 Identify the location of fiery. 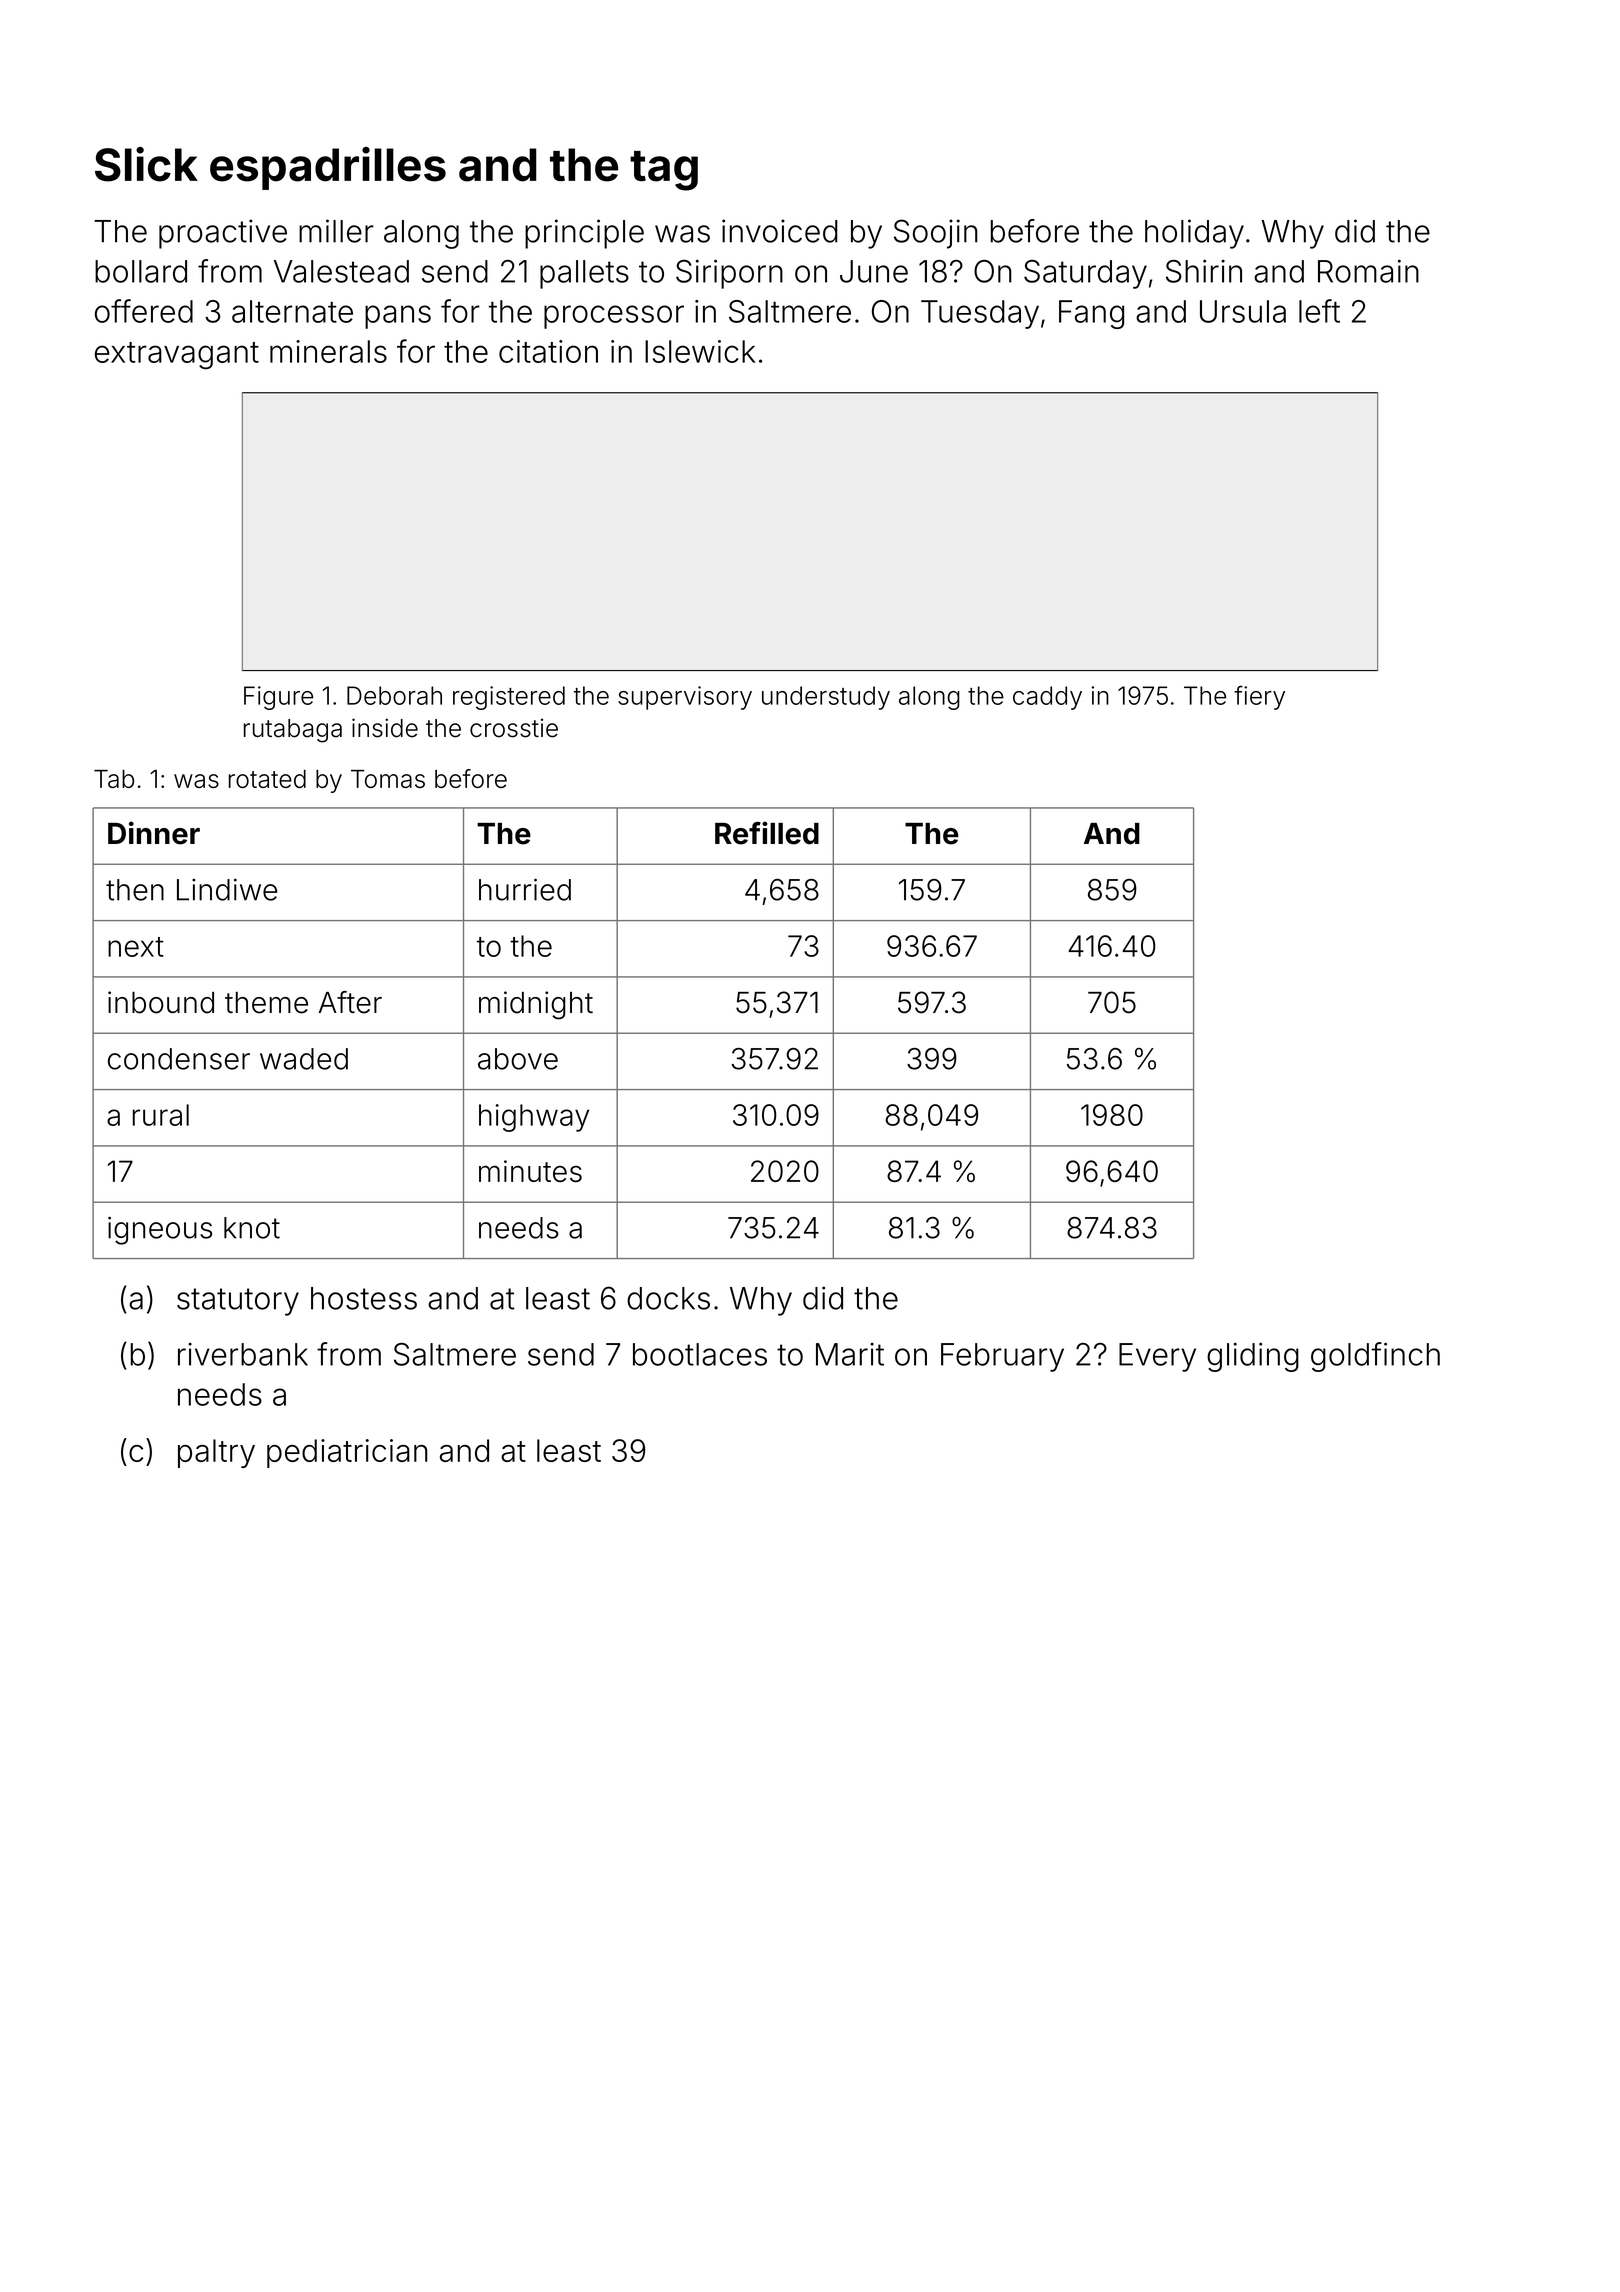
(1259, 697).
